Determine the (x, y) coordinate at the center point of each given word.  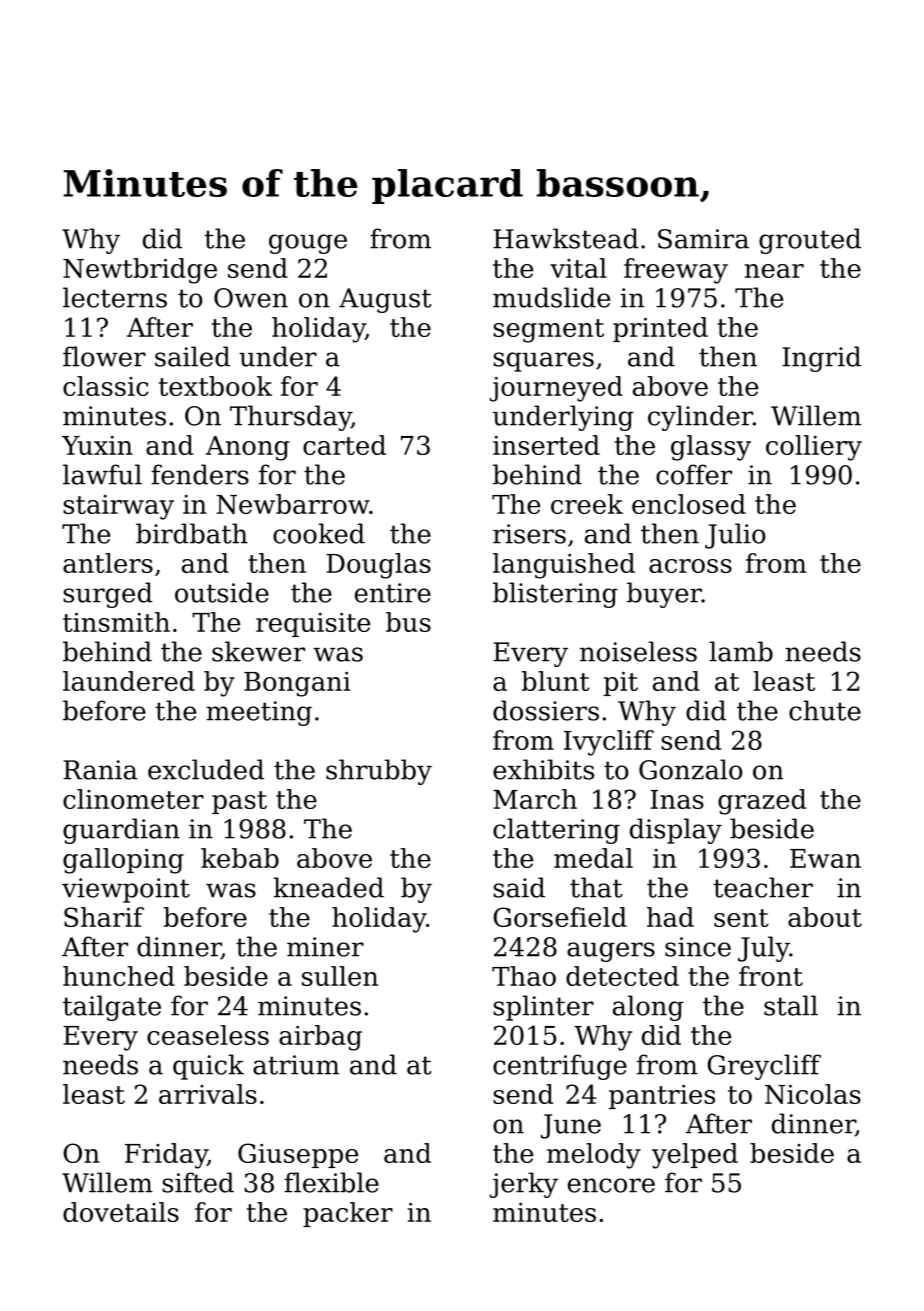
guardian (121, 831)
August (385, 300)
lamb (741, 651)
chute (825, 710)
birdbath (192, 533)
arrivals (208, 1094)
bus (408, 622)
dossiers (546, 710)
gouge (308, 244)
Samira (703, 239)
